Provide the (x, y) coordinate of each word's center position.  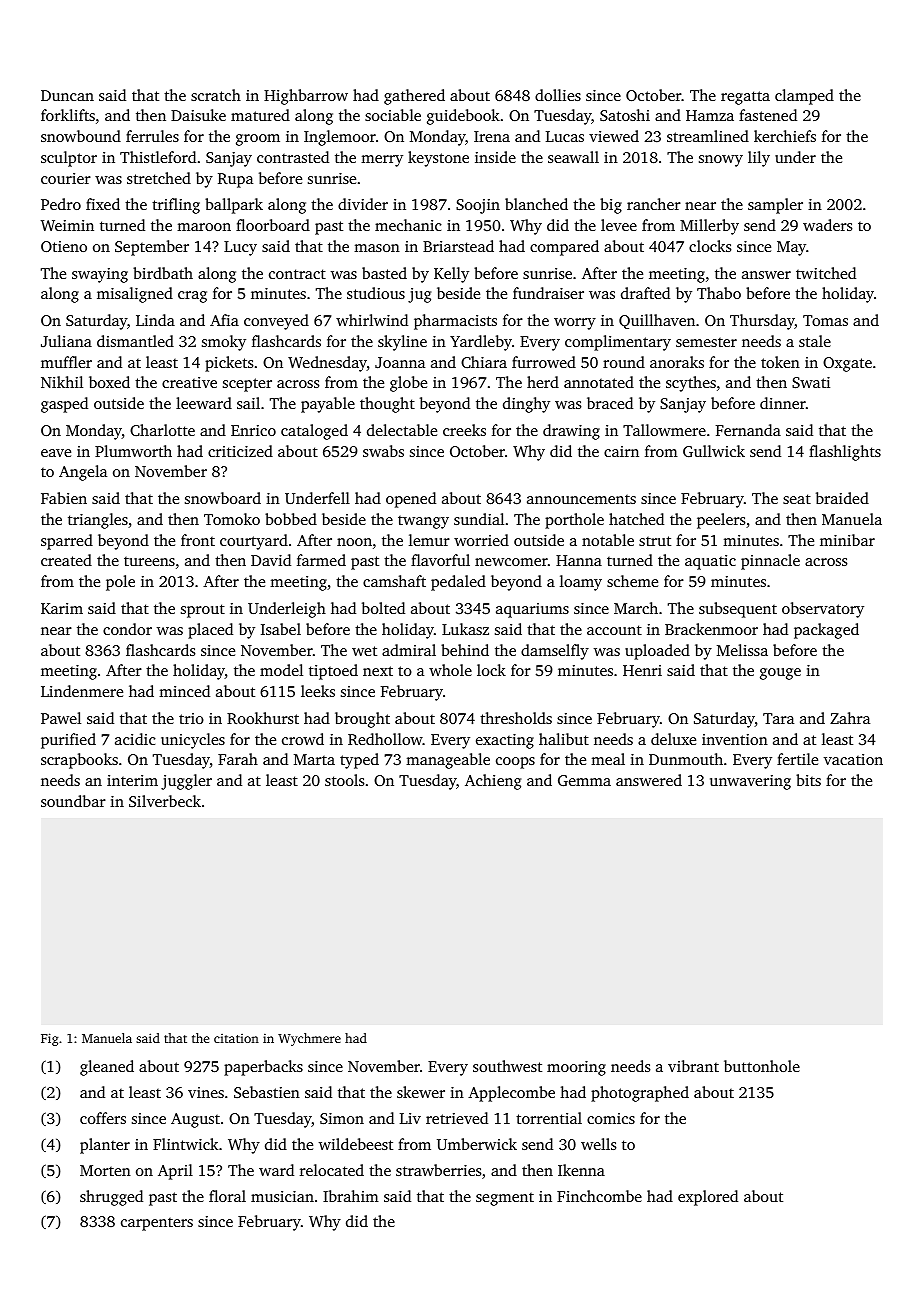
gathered (414, 97)
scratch (216, 95)
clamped (804, 97)
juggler (186, 782)
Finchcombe (599, 1196)
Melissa (742, 650)
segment (505, 1199)
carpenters (157, 1224)
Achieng (493, 782)
